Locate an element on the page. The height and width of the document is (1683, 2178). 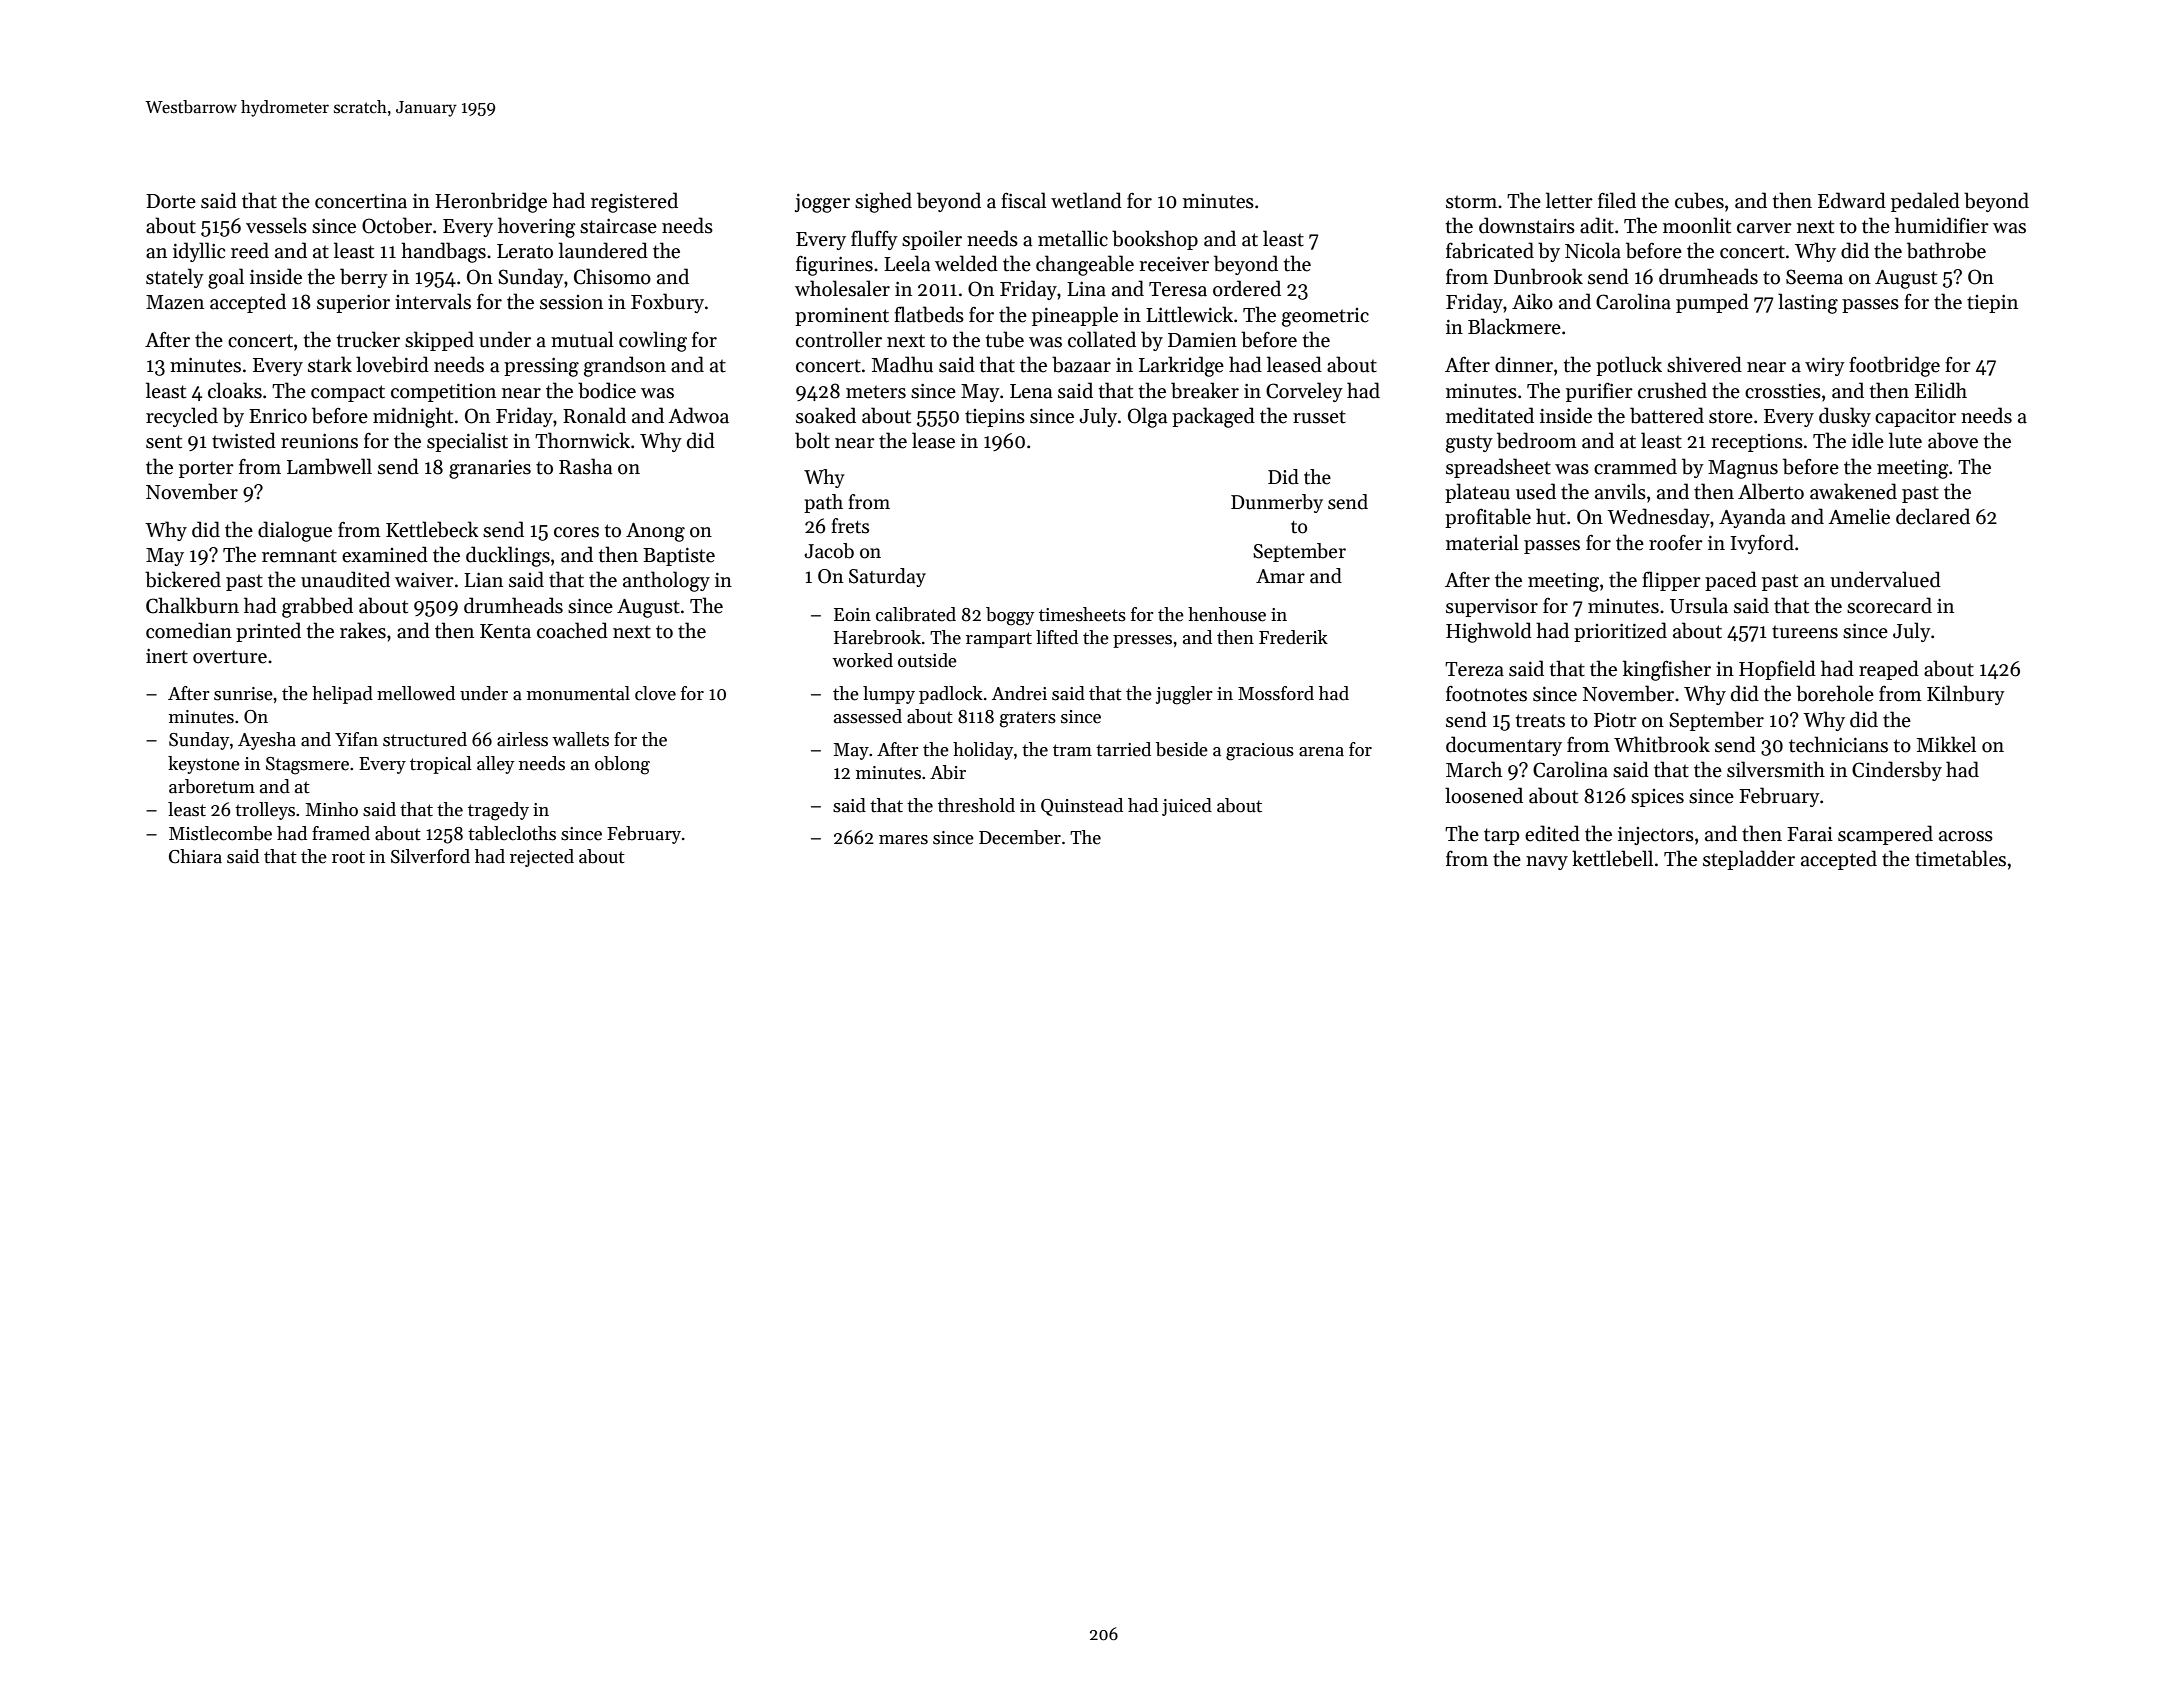
prominent is located at coordinates (842, 317).
